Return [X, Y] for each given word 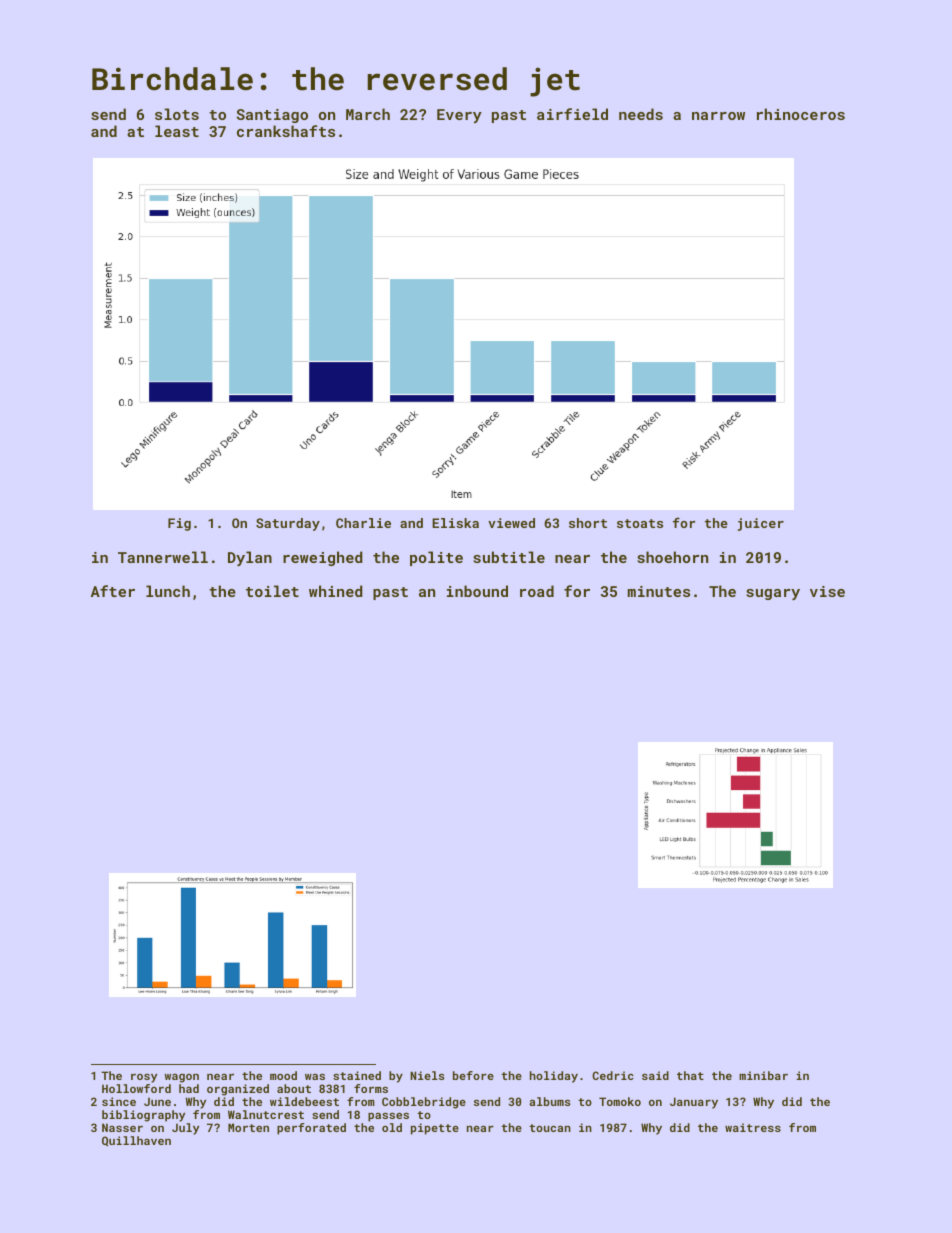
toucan [550, 1128]
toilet [272, 591]
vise [827, 591]
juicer [761, 524]
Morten [248, 1127]
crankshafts [286, 131]
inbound [477, 591]
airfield [572, 114]
